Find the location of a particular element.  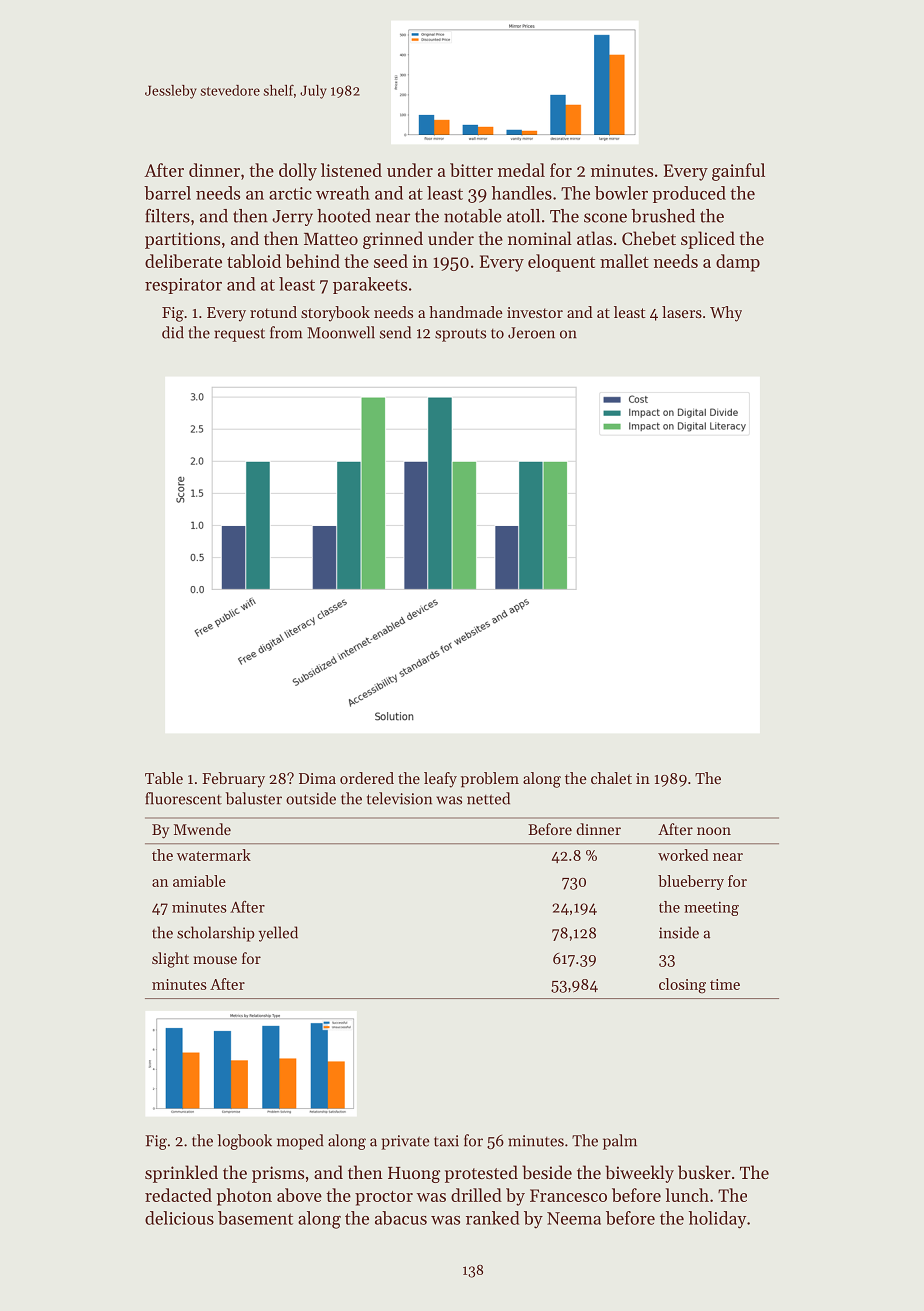

leafy is located at coordinates (440, 780).
